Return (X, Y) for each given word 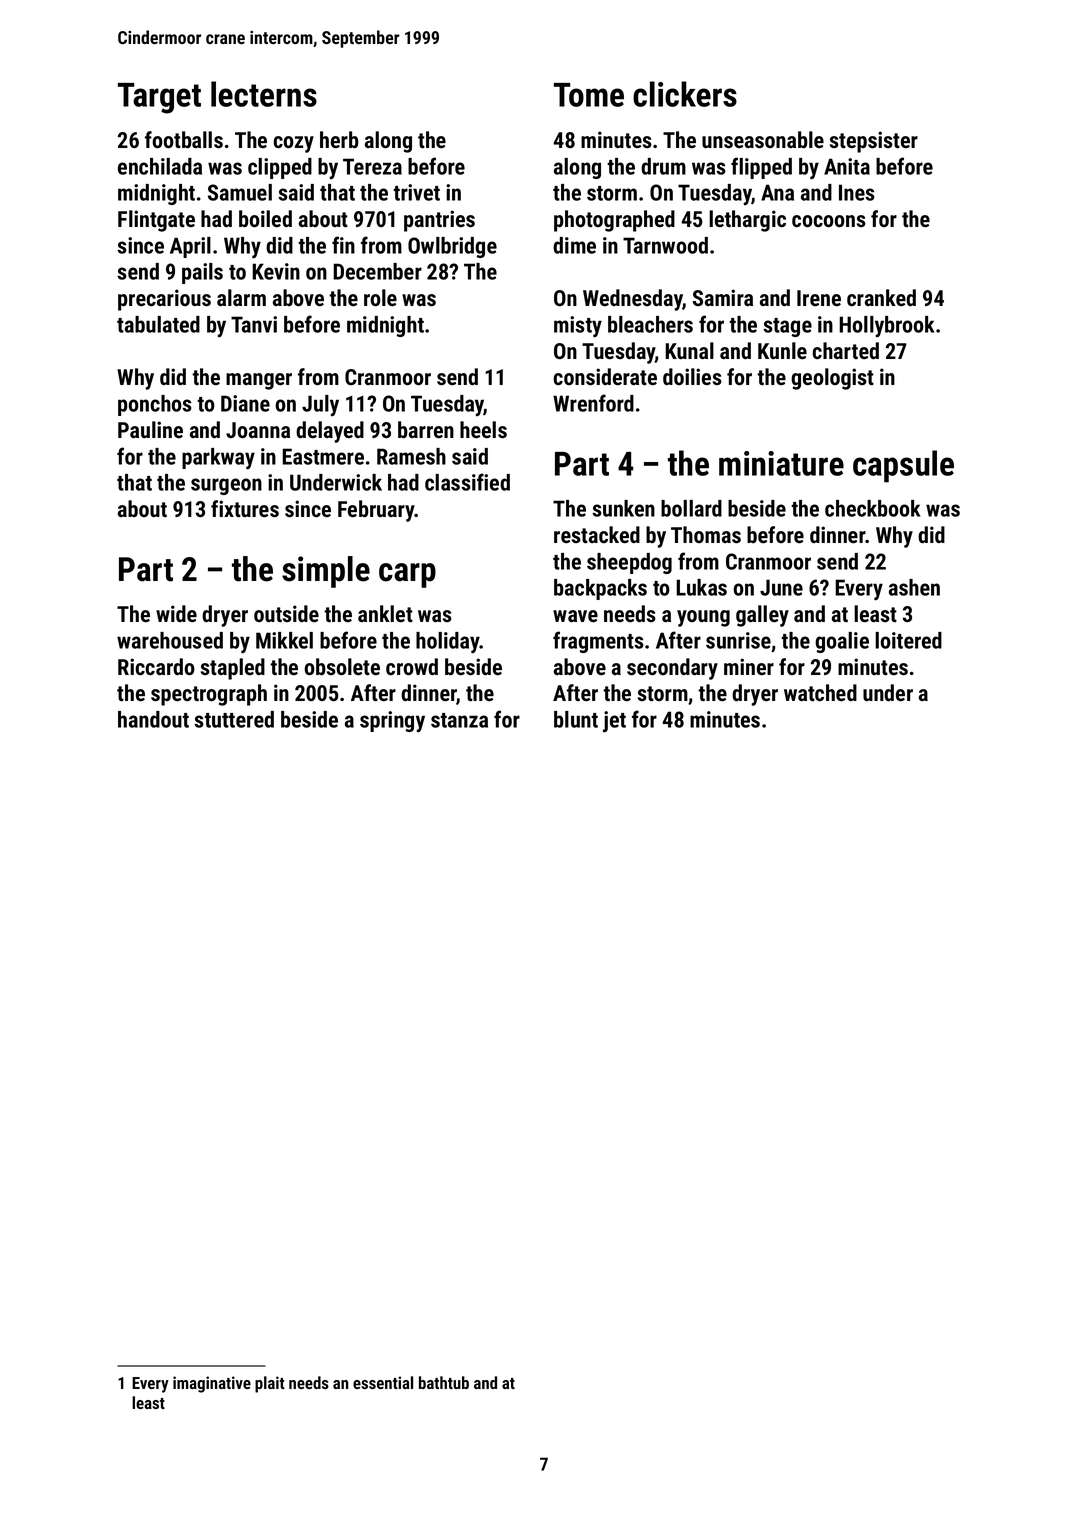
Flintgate (156, 221)
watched (820, 693)
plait (270, 1384)
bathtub (444, 1382)
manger (259, 381)
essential (383, 1382)
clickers (685, 94)
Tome (589, 95)
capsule (903, 466)
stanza (459, 720)
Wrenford (593, 403)
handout (153, 719)
